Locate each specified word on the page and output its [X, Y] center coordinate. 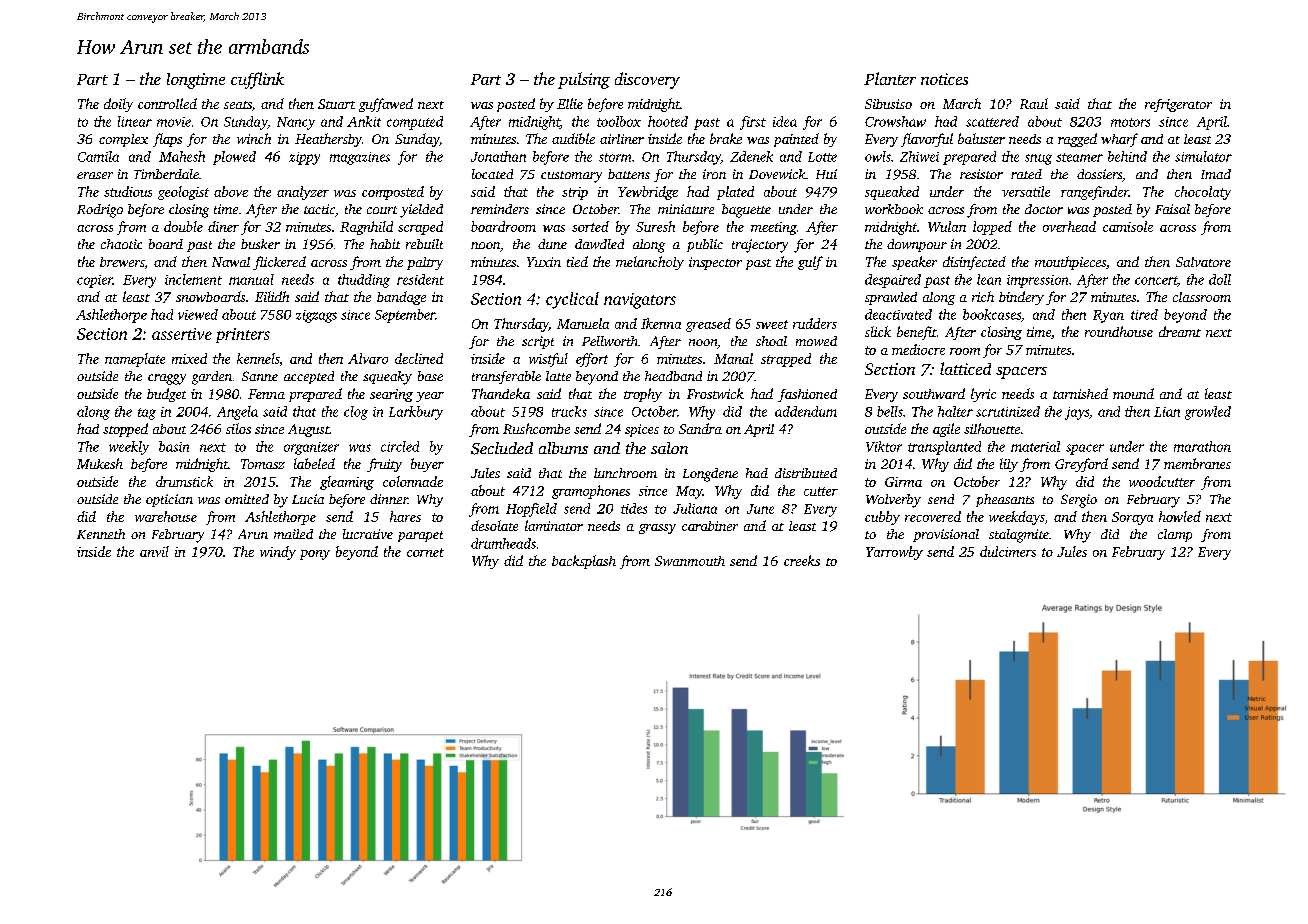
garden [212, 378]
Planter [890, 78]
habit [385, 244]
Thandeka [501, 393]
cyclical [572, 300]
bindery [1021, 298]
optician [169, 500]
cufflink [257, 80]
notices [944, 79]
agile [946, 430]
